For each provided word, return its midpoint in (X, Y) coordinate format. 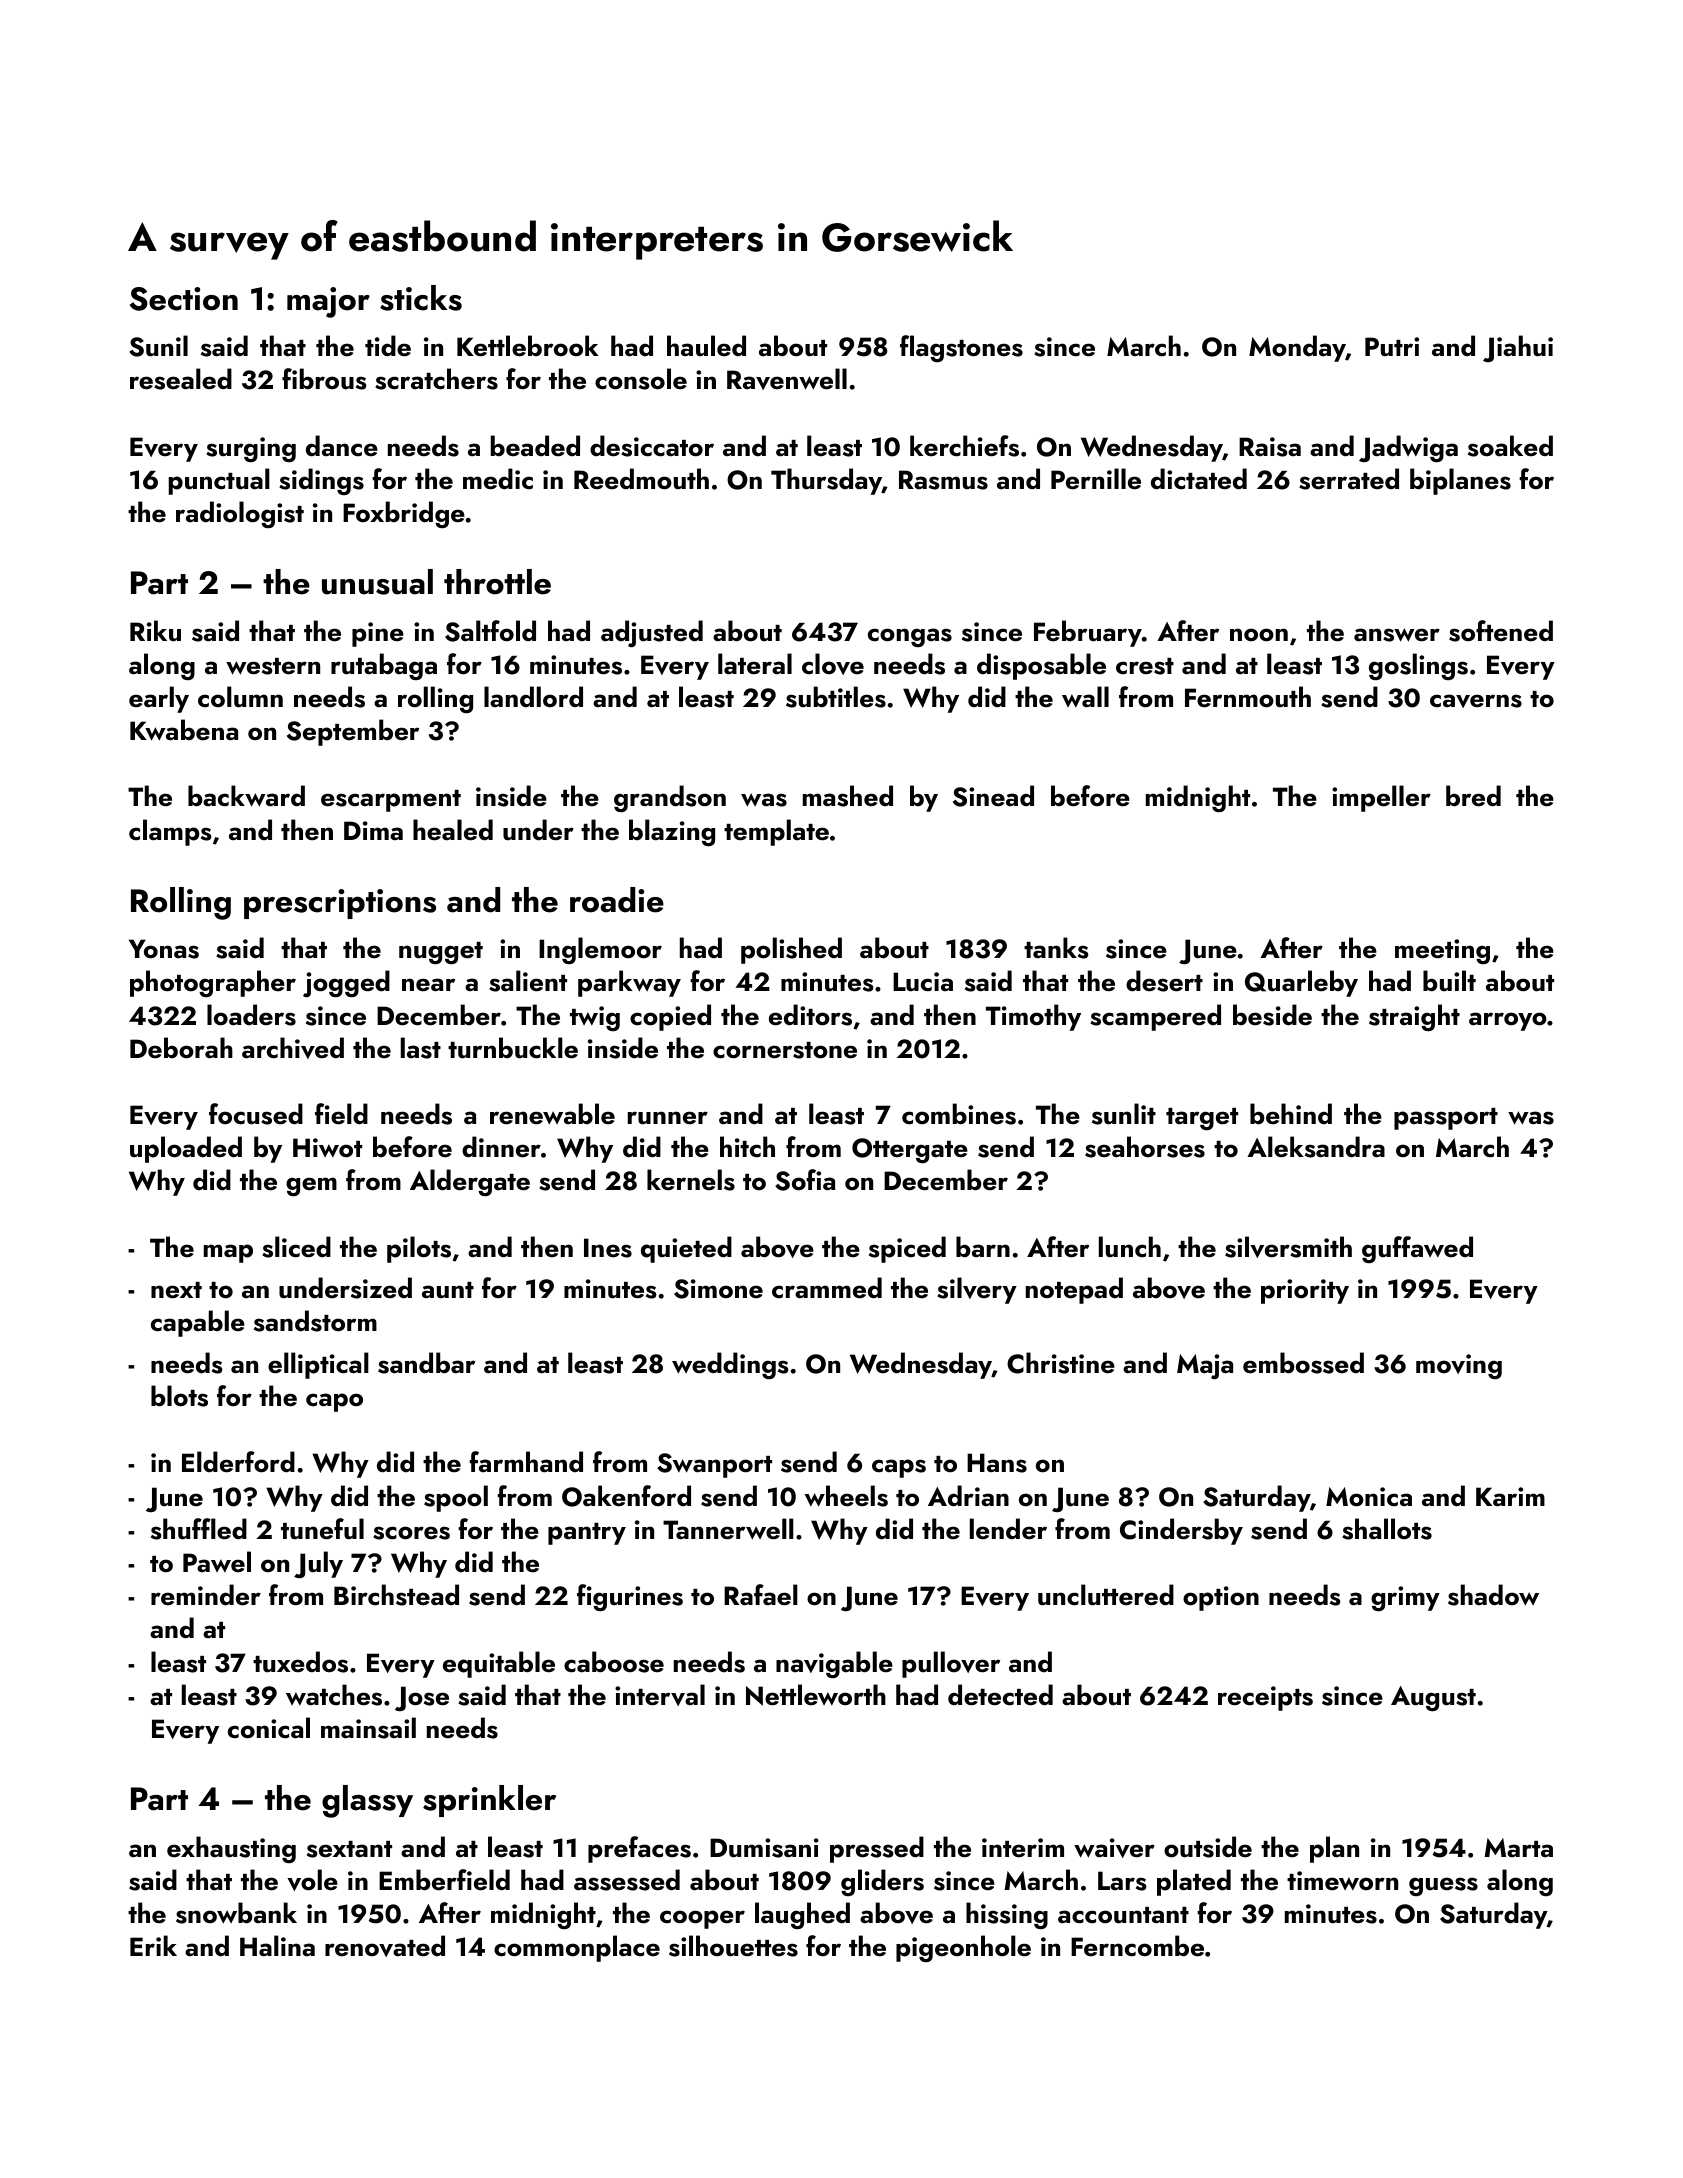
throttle (497, 582)
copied (670, 1017)
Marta (1518, 1847)
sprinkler (489, 1801)
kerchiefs (964, 446)
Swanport (714, 1465)
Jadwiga (1408, 448)
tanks (1056, 948)
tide (388, 346)
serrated (1349, 479)
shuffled (199, 1529)
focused (256, 1114)
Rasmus (943, 480)
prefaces (639, 1849)
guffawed (1417, 1249)
